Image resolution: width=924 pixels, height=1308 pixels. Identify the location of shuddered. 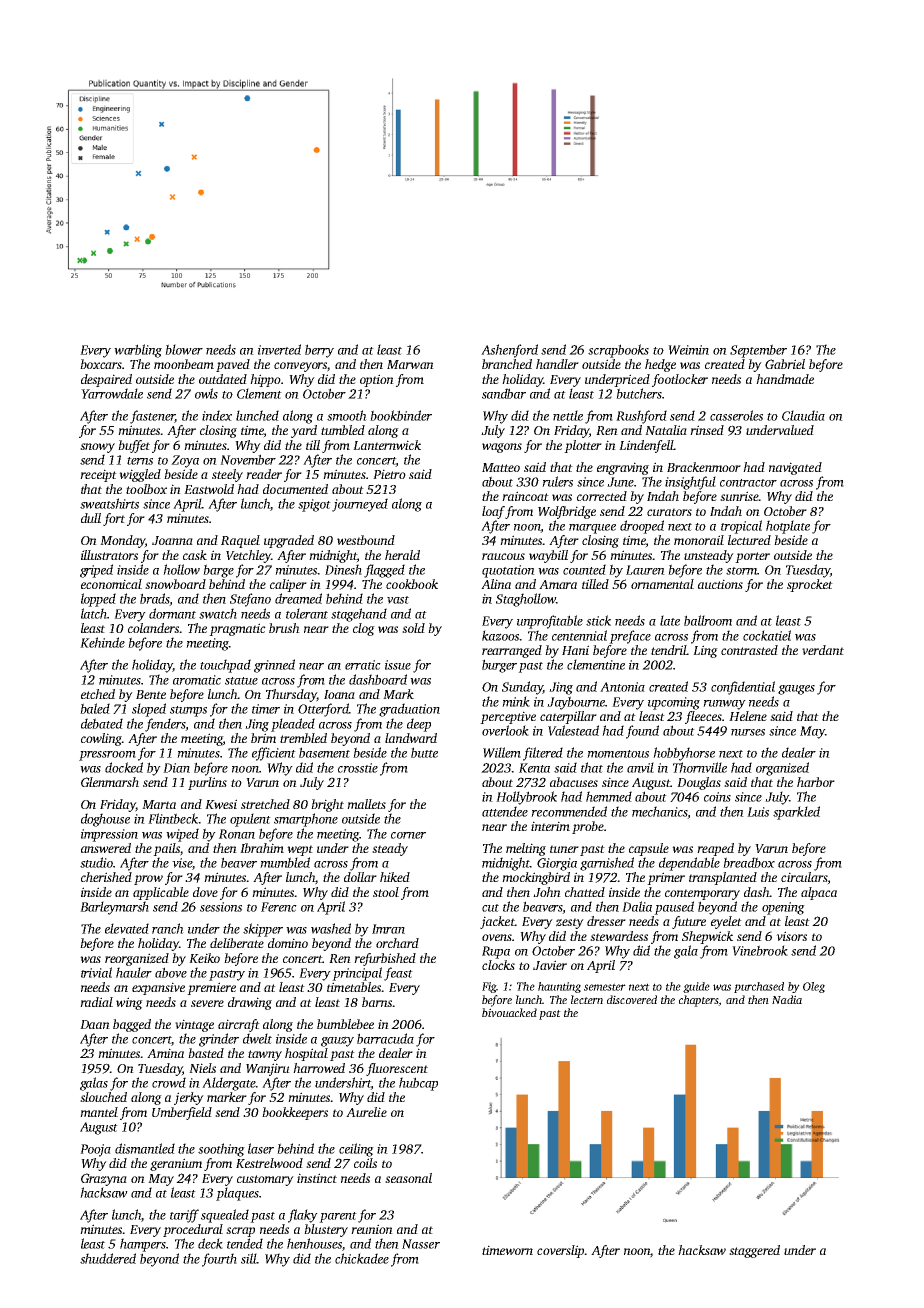
(108, 1258).
